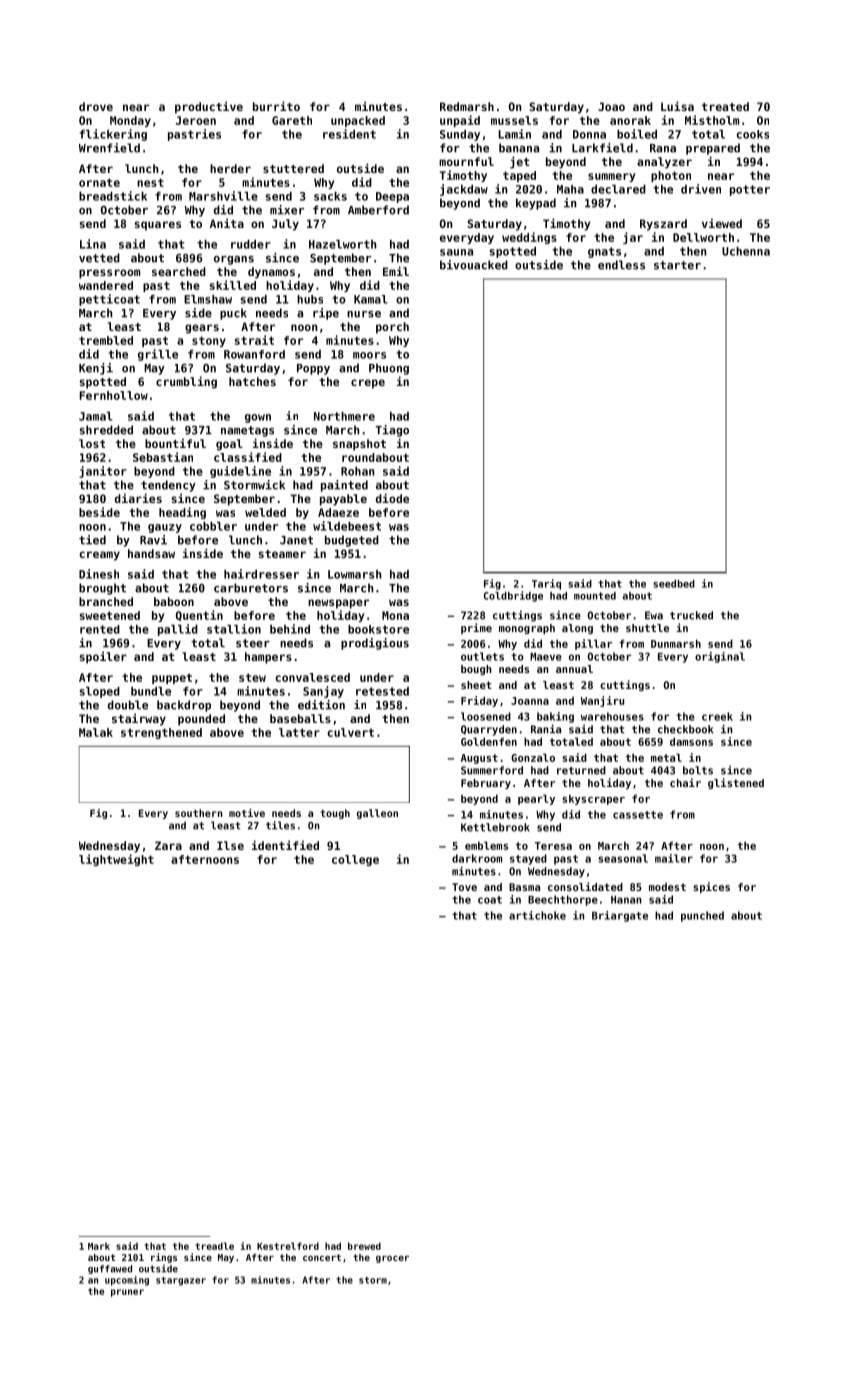 The width and height of the screenshot is (849, 1400). I want to click on endless, so click(621, 265).
